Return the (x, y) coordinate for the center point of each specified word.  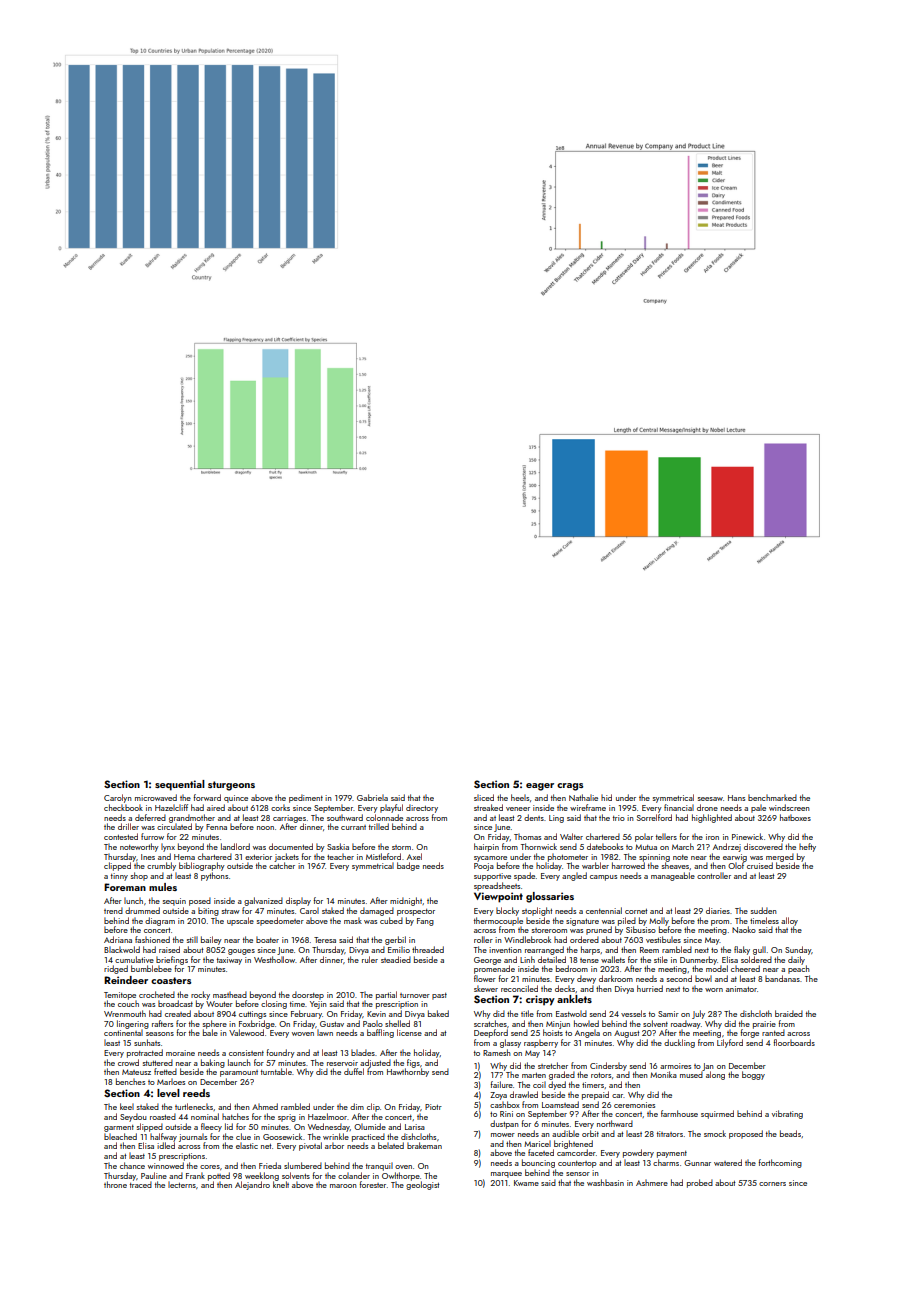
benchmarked (772, 797)
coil (539, 1084)
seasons (160, 1034)
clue (243, 1136)
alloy (789, 921)
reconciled (519, 988)
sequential (180, 785)
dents (534, 817)
